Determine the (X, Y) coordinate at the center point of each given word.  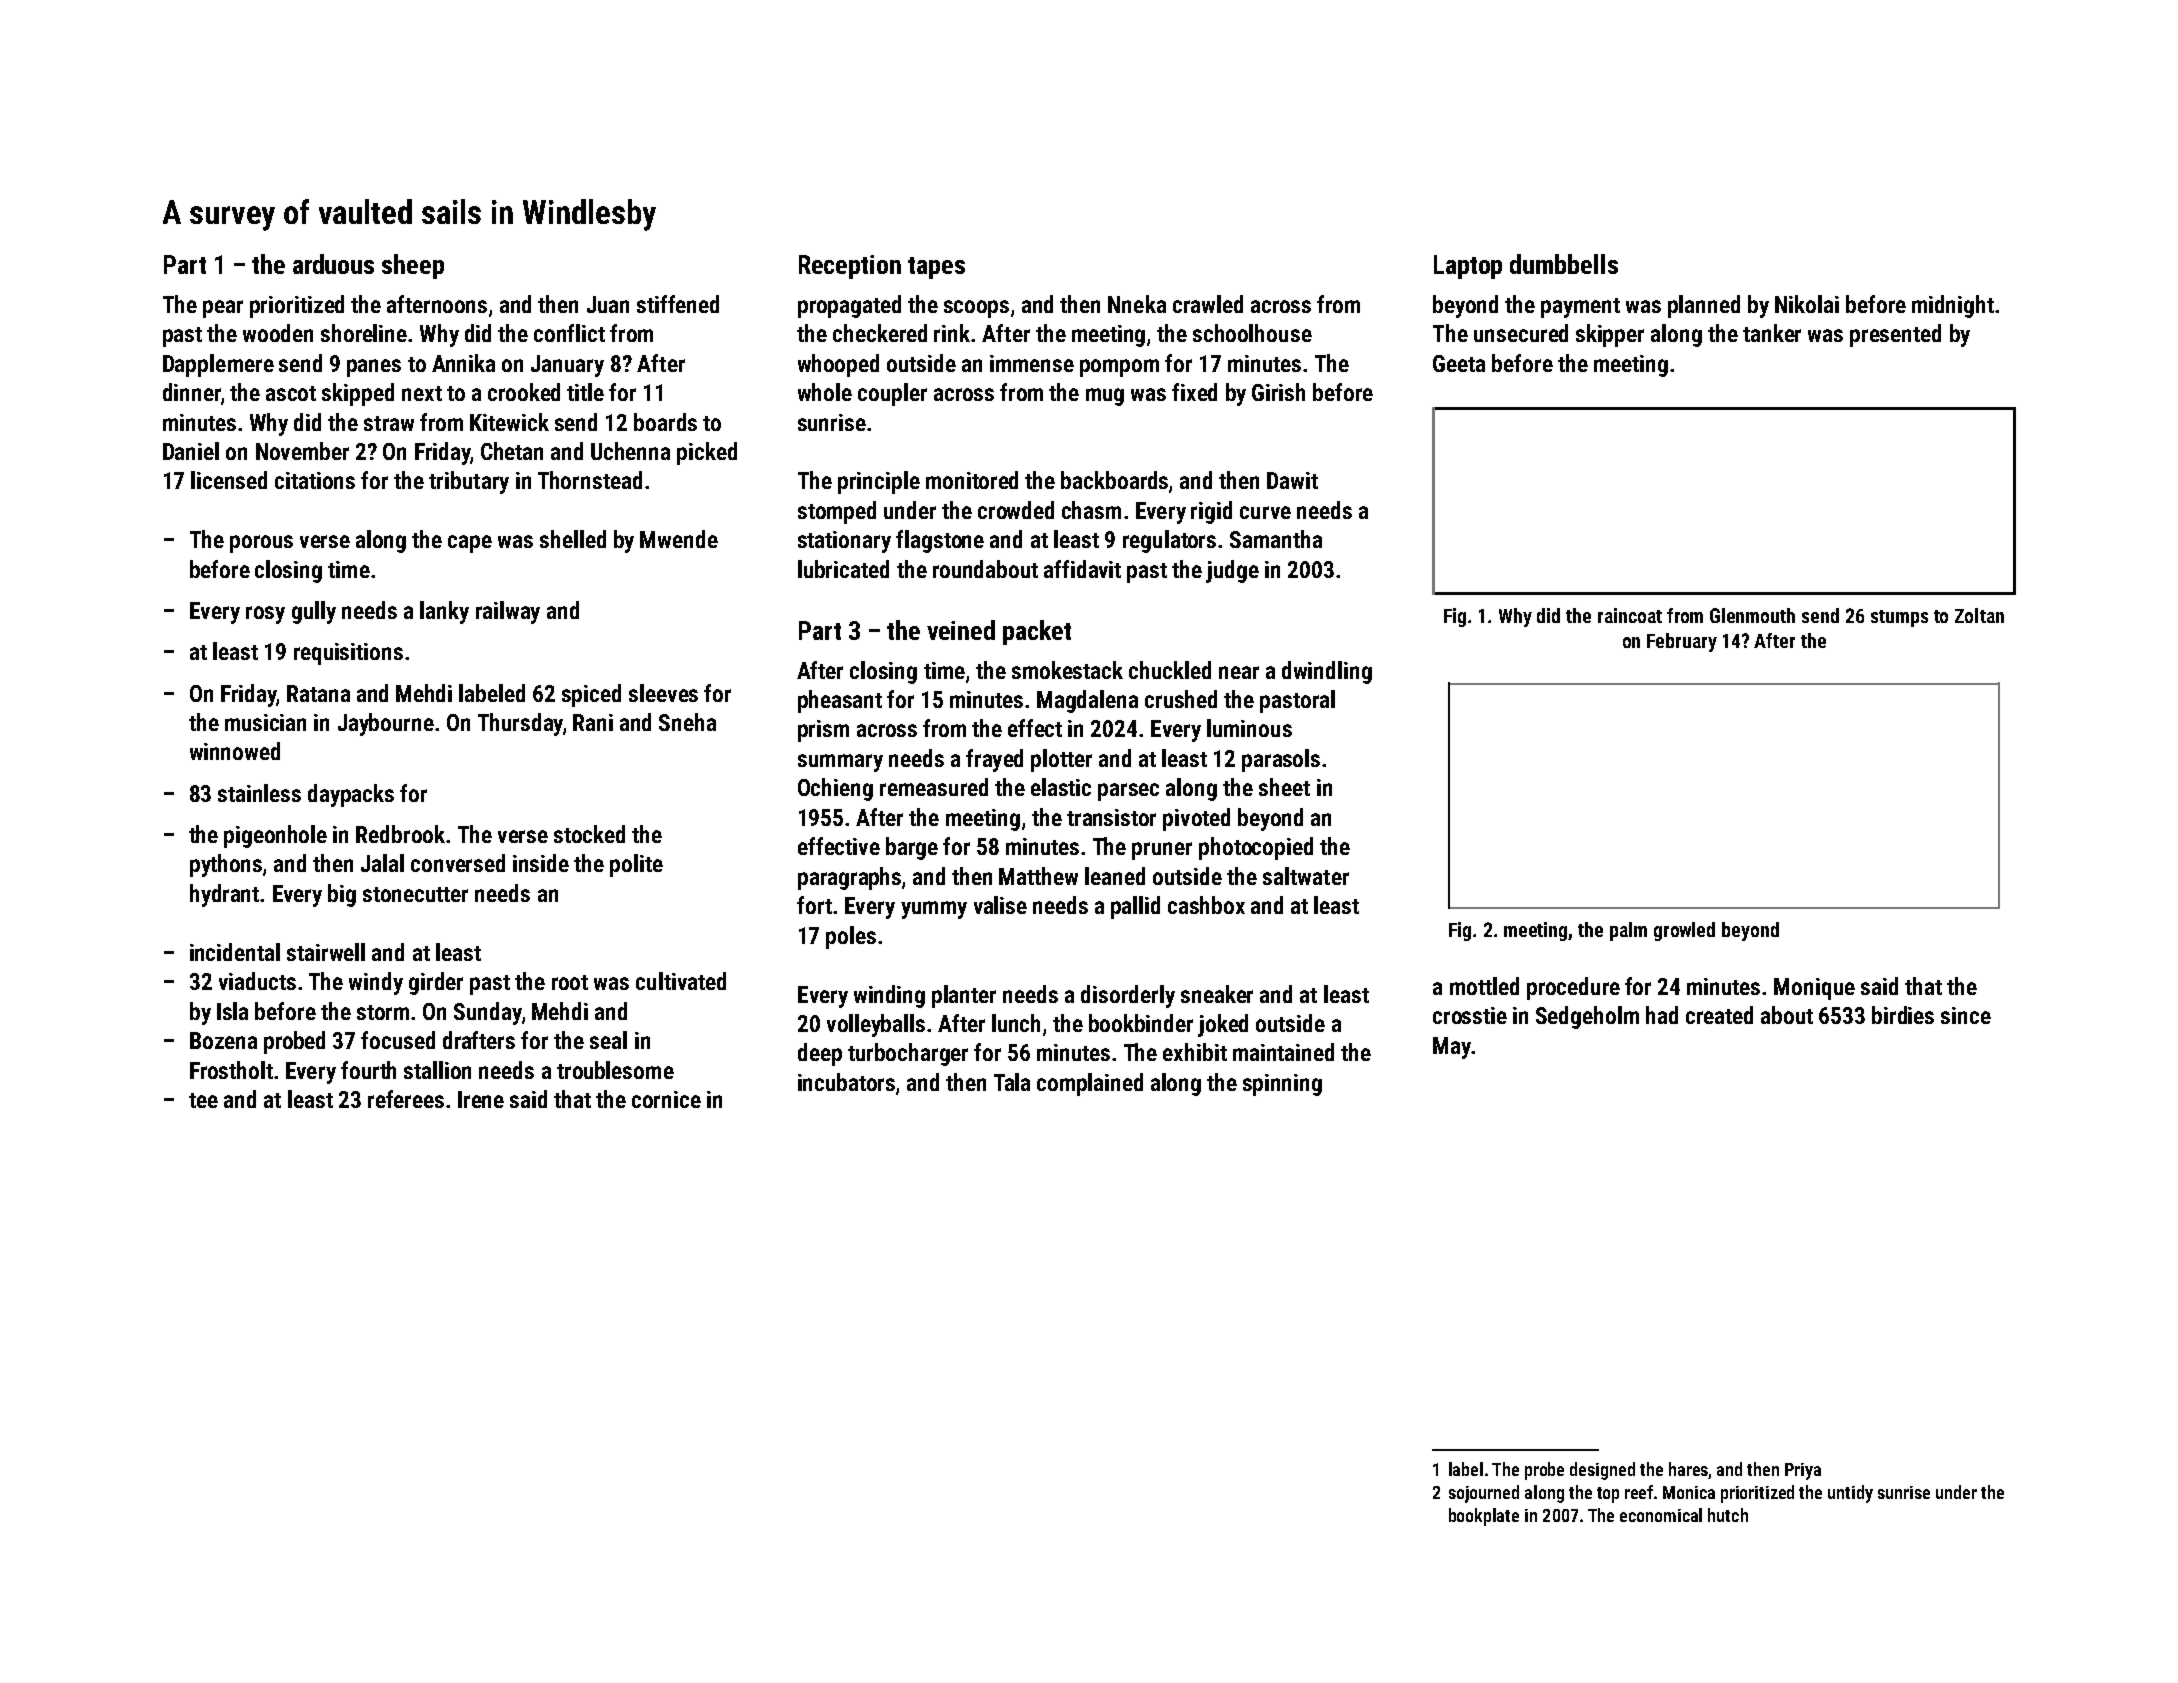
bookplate (1484, 1517)
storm (383, 1012)
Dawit (1292, 480)
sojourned (1484, 1494)
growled (1684, 931)
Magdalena (1087, 701)
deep (820, 1054)
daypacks (351, 795)
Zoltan (1979, 615)
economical (1661, 1515)
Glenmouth (1752, 615)
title (585, 392)
